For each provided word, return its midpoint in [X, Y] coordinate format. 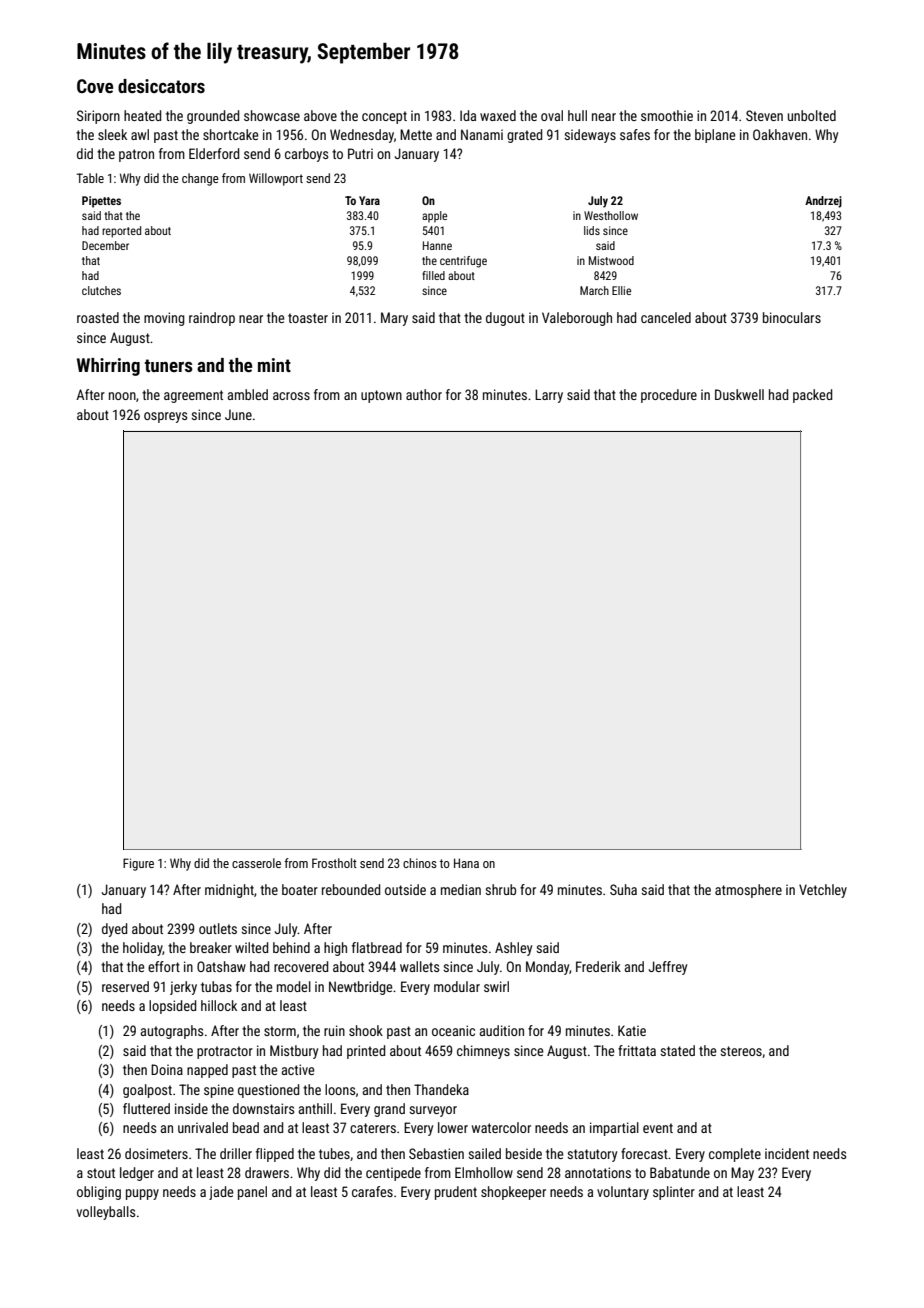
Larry [549, 396]
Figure [138, 864]
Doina [167, 1069]
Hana [466, 863]
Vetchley [823, 891]
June [238, 414]
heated [142, 115]
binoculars [792, 317]
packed [812, 396]
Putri [360, 153]
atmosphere [748, 891]
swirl [496, 986]
